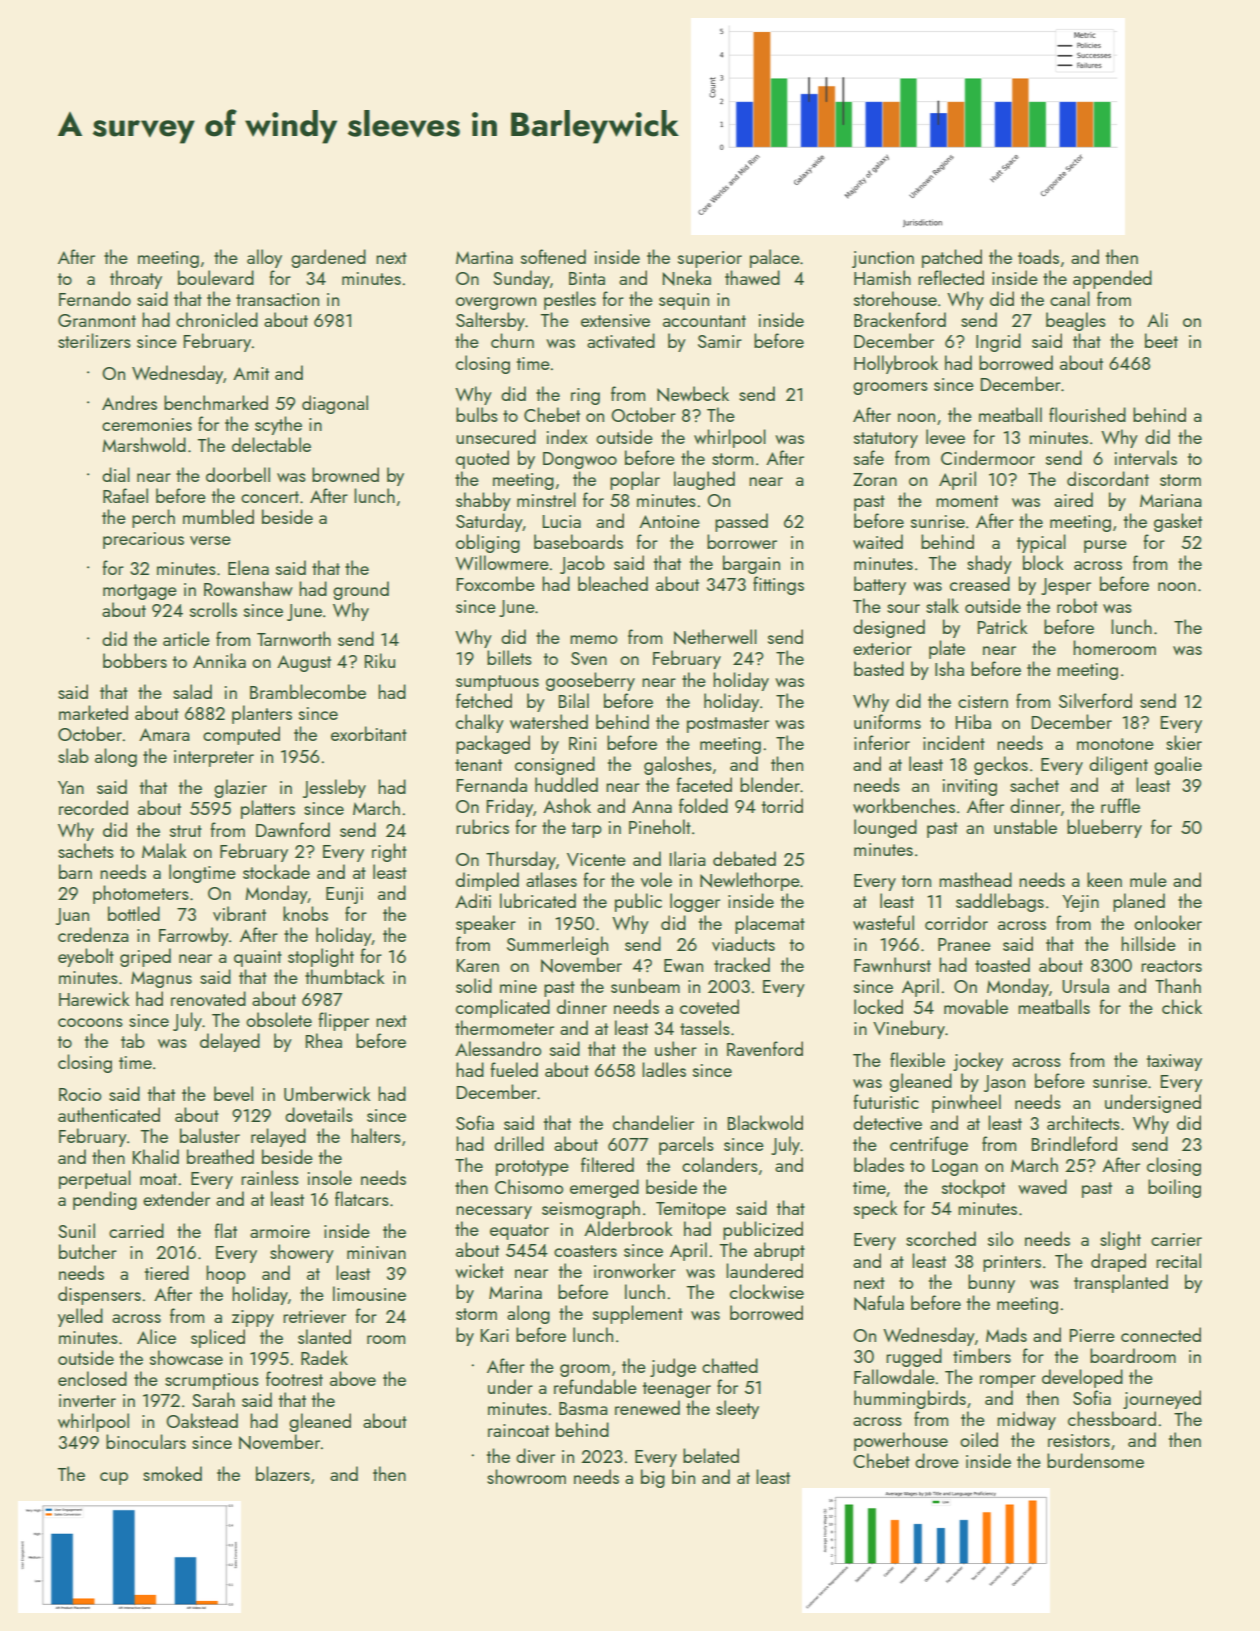 This screenshot has height=1631, width=1260. I want to click on softened, so click(553, 256).
